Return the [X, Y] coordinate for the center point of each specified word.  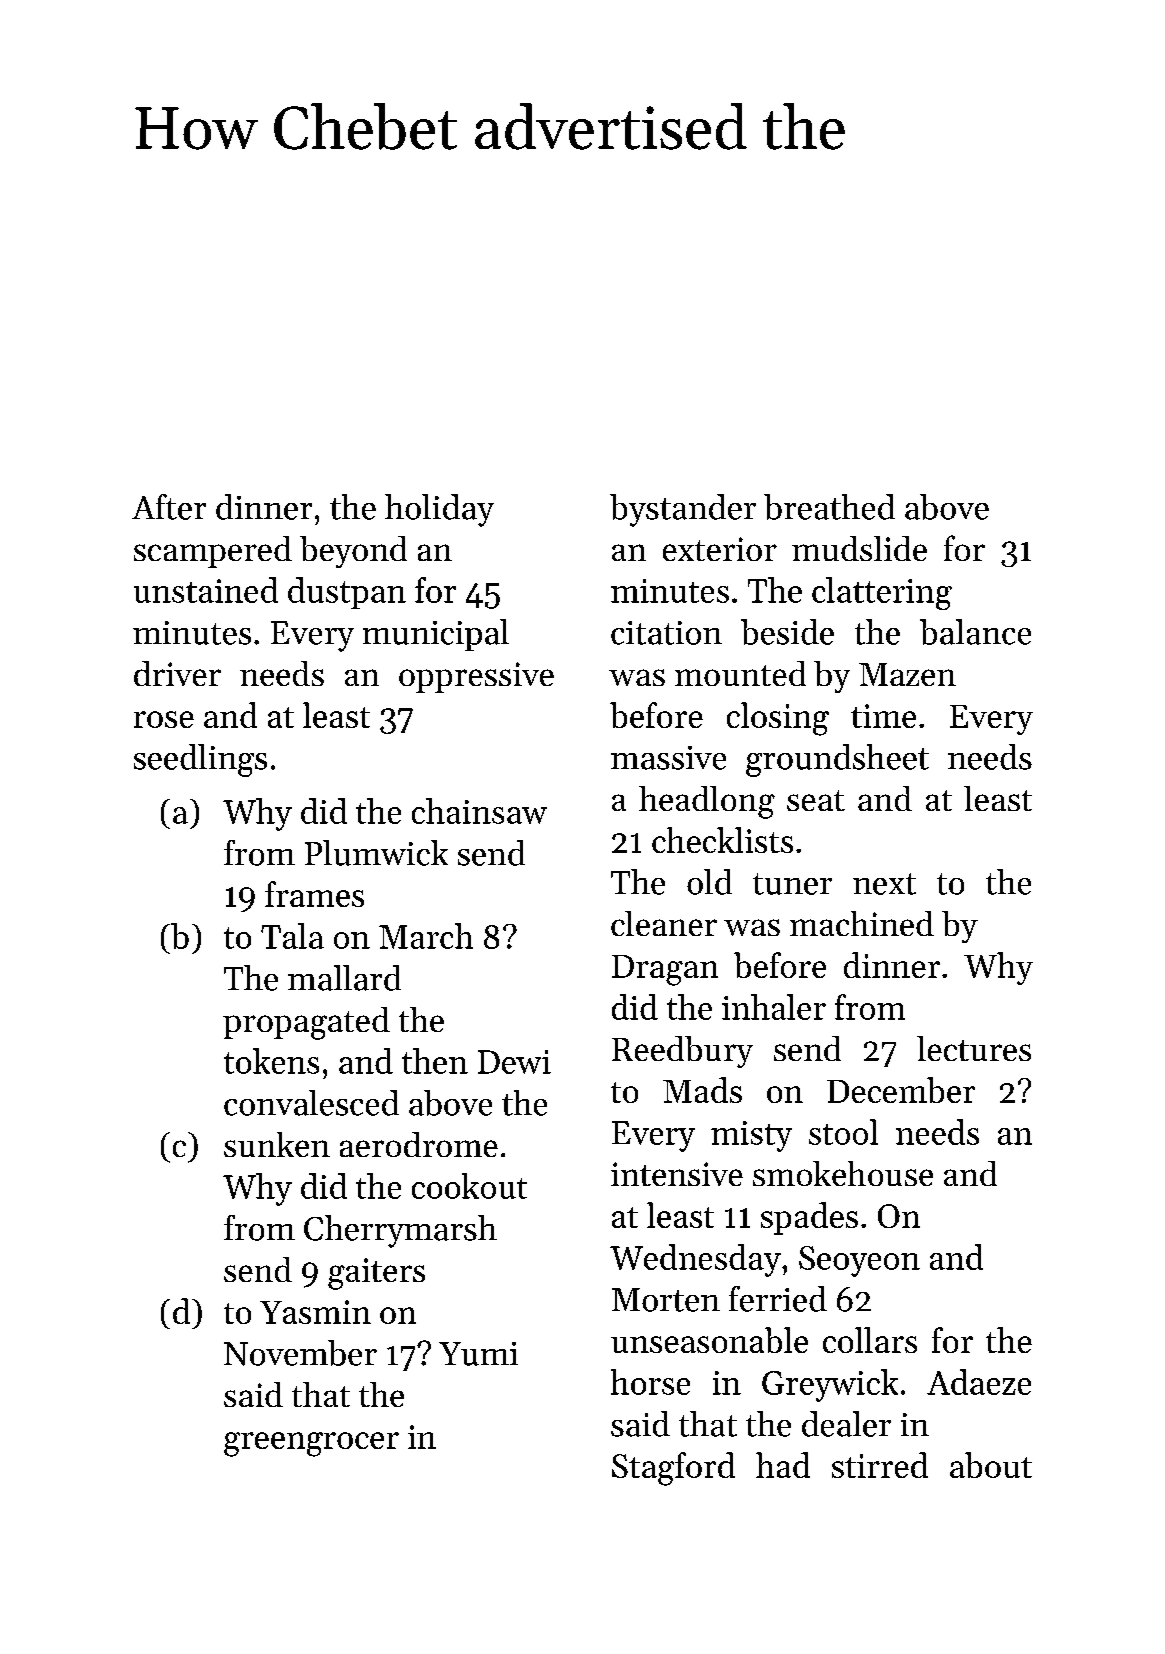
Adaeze [979, 1382]
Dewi [514, 1062]
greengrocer [311, 1444]
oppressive [476, 677]
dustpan [347, 593]
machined [862, 923]
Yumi [478, 1354]
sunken [277, 1144]
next [884, 884]
